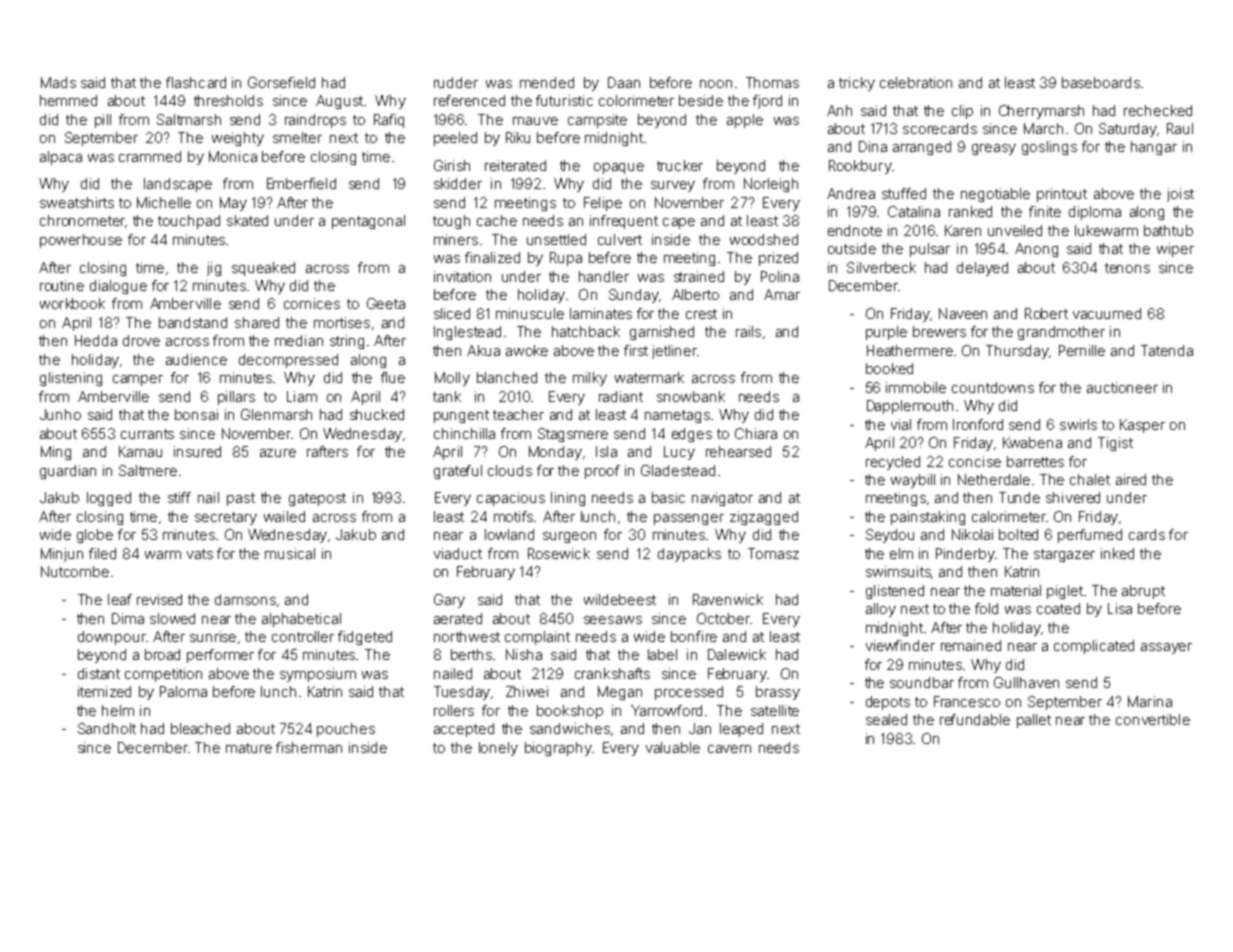 Image resolution: width=1233 pixels, height=952 pixels. What do you see at coordinates (107, 728) in the document?
I see `Sandholt` at bounding box center [107, 728].
